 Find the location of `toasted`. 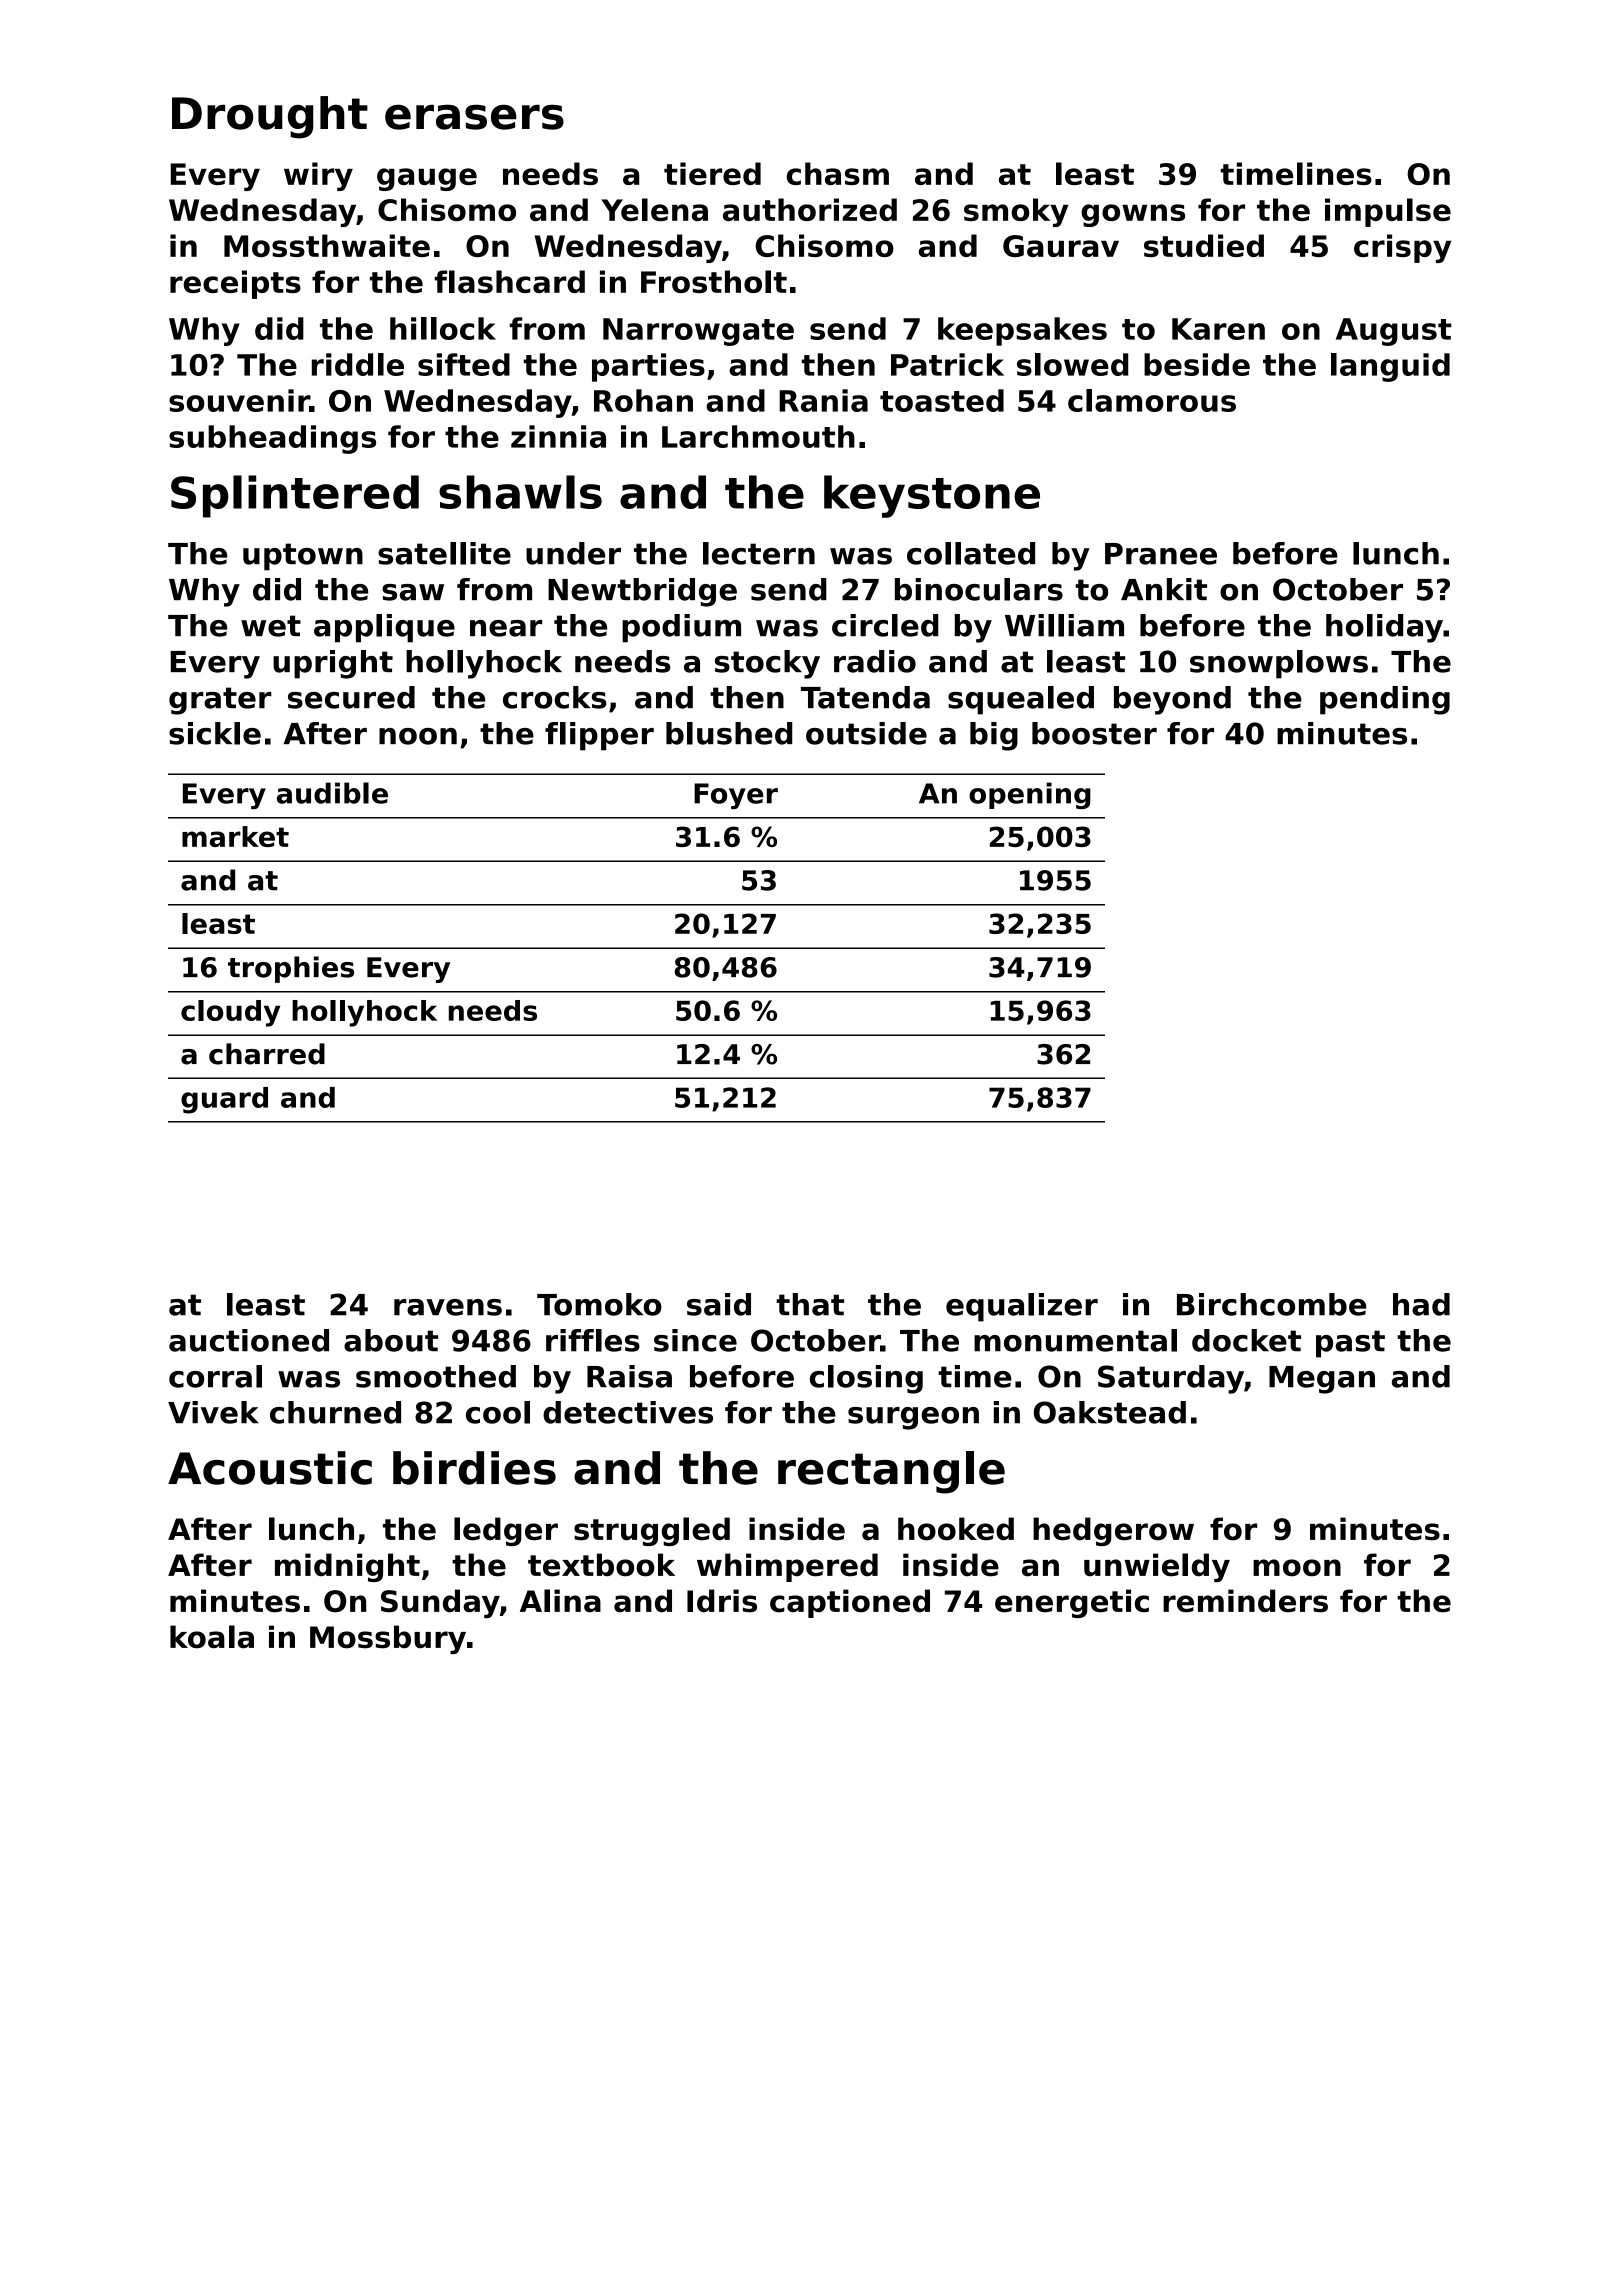

toasted is located at coordinates (942, 400).
